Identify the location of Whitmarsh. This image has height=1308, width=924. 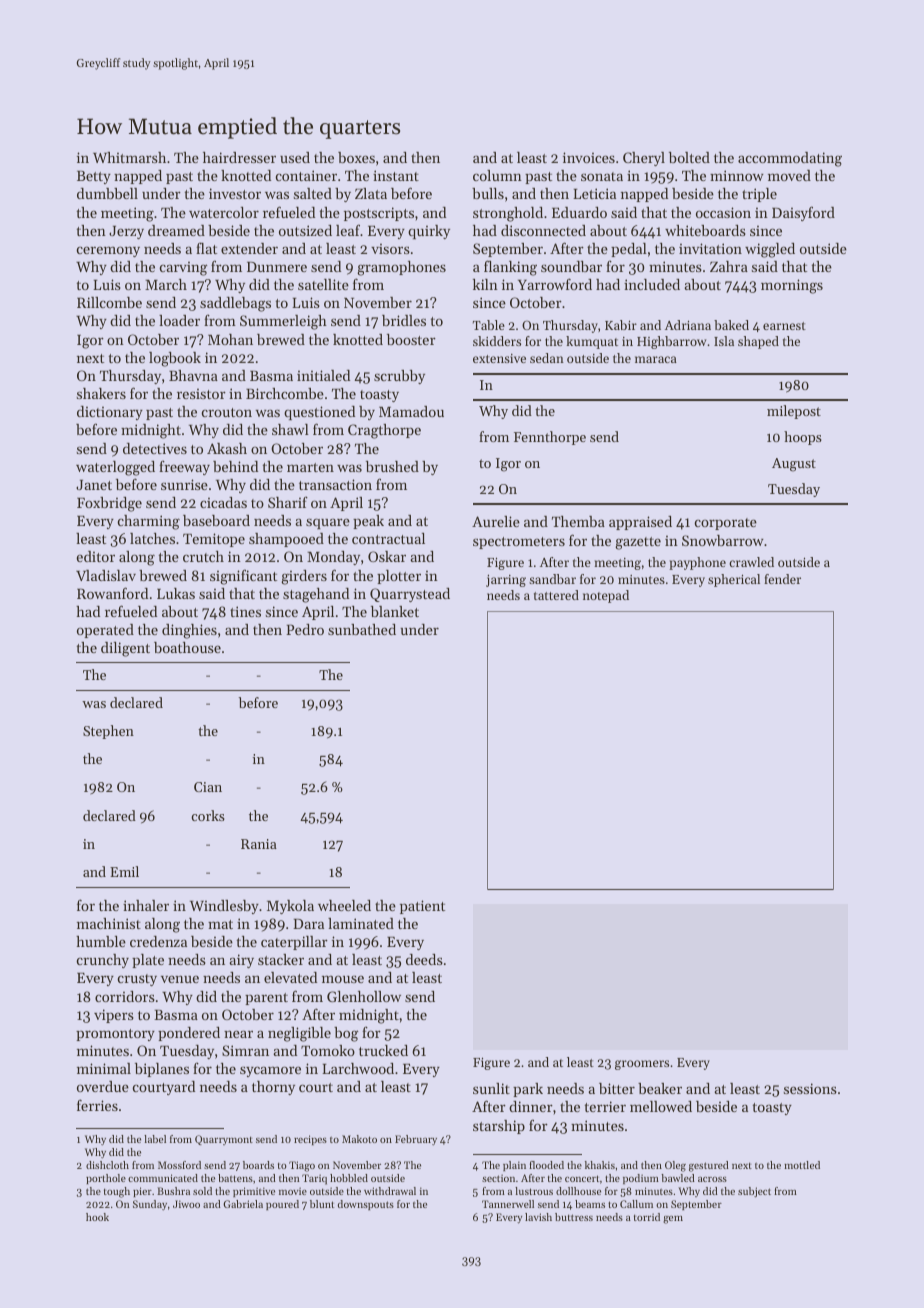
(129, 157).
